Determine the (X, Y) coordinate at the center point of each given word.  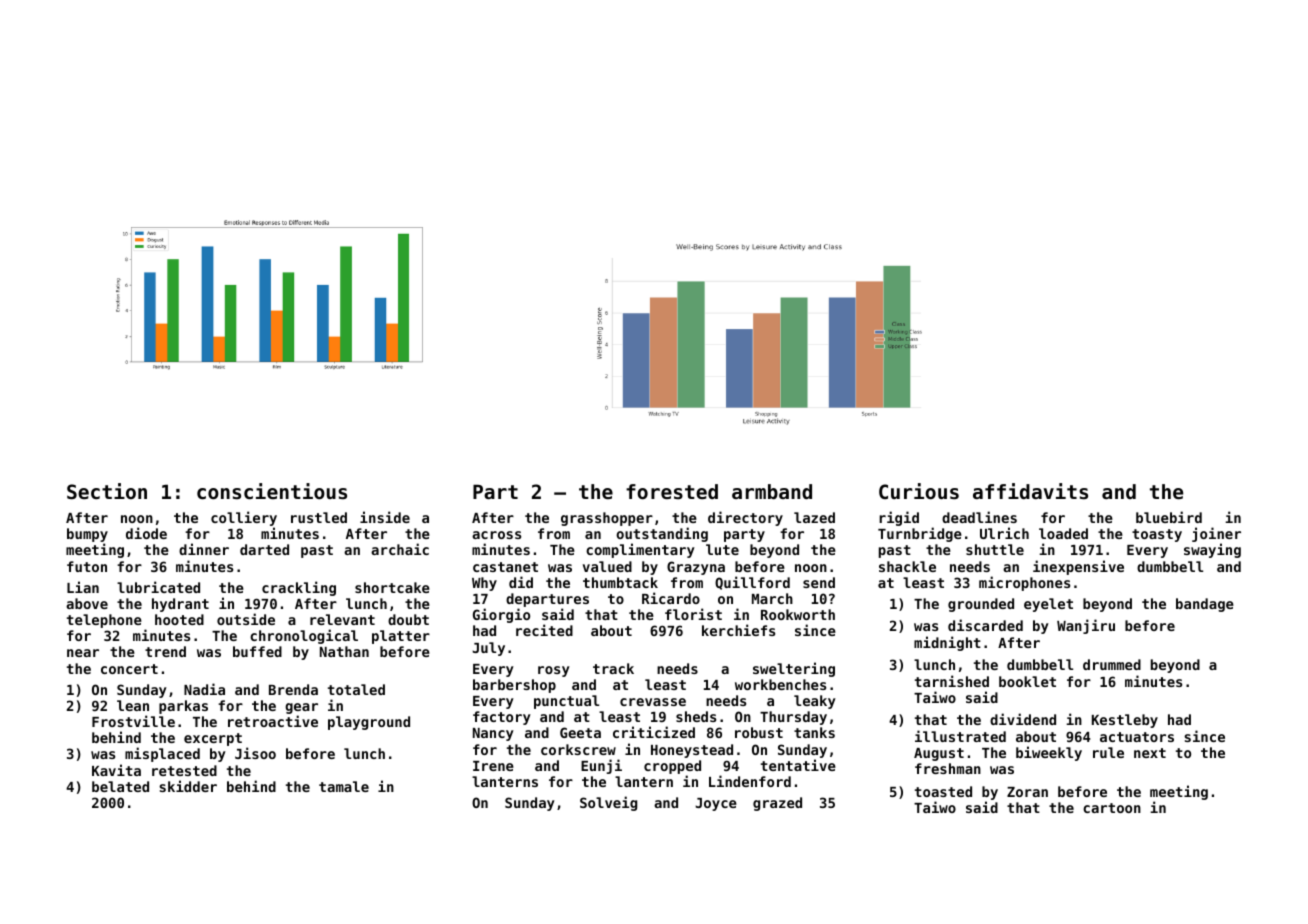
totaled (356, 689)
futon (87, 566)
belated (120, 786)
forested (672, 492)
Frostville (133, 721)
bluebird (1169, 517)
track (613, 668)
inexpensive (1078, 567)
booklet (1027, 681)
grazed (777, 804)
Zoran (1027, 792)
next (1150, 753)
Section (107, 491)
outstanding (662, 534)
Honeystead (692, 751)
